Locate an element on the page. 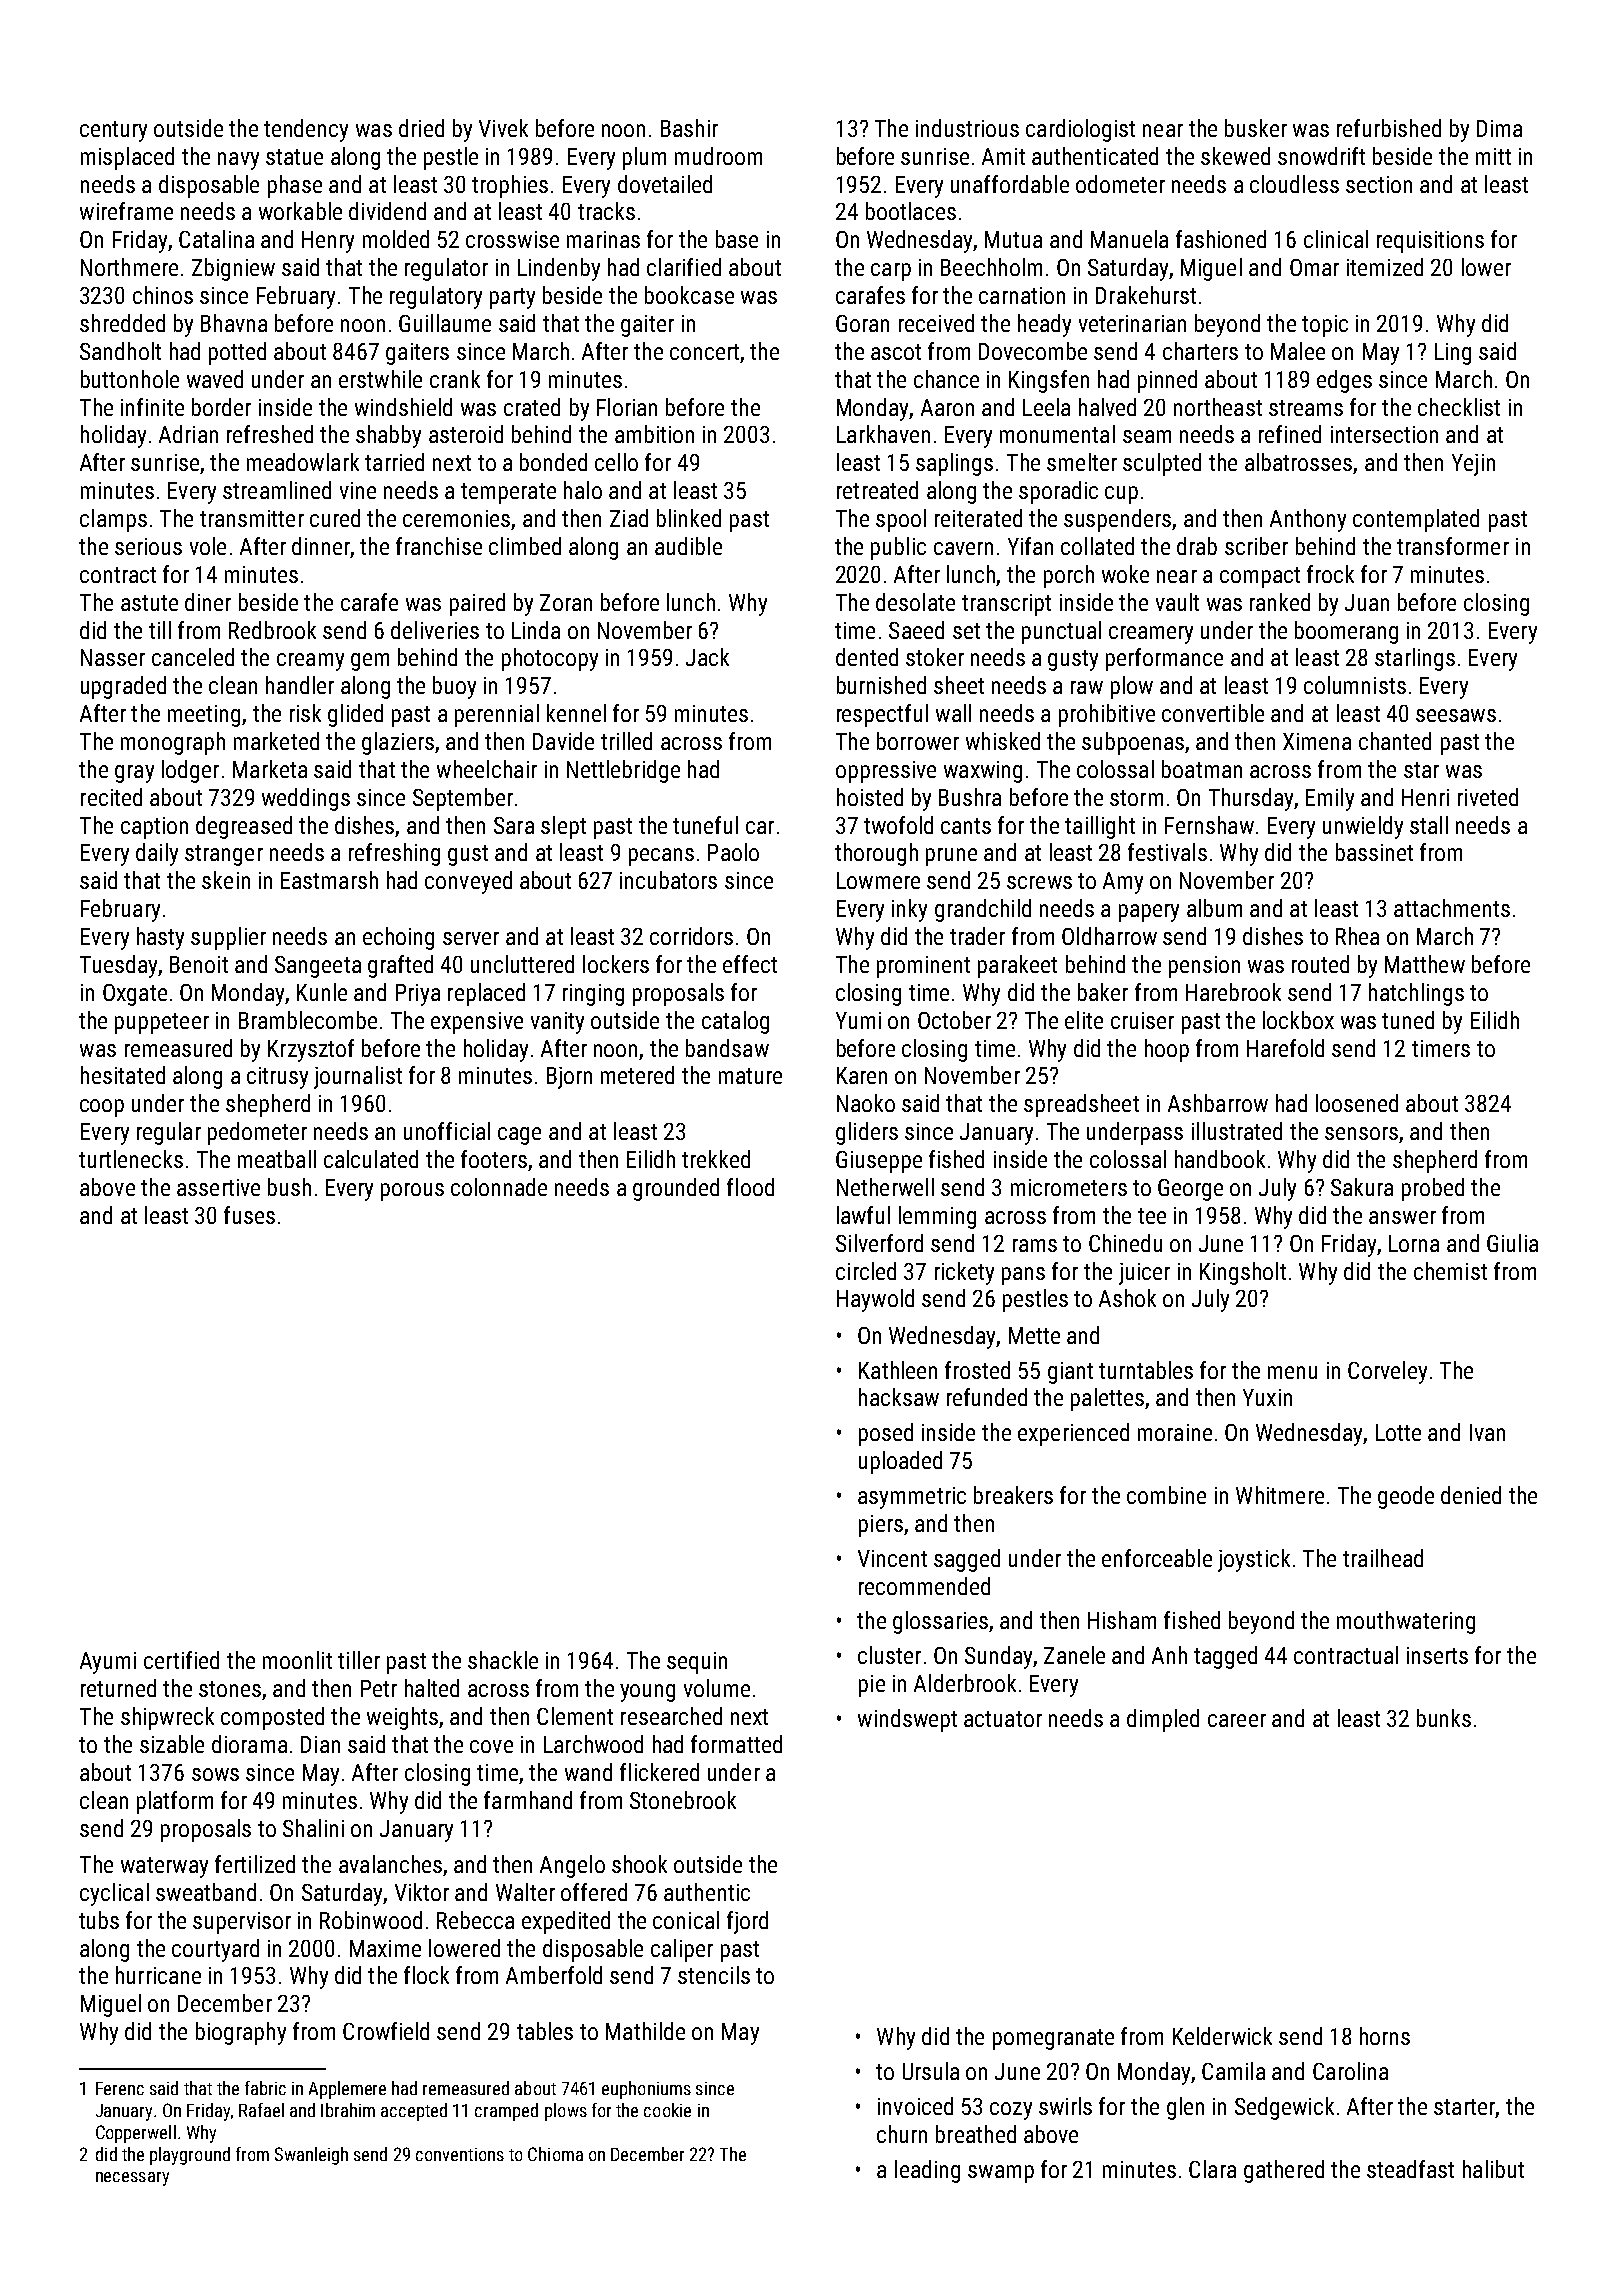 The width and height of the document is (1620, 2292). necessary is located at coordinates (132, 2179).
